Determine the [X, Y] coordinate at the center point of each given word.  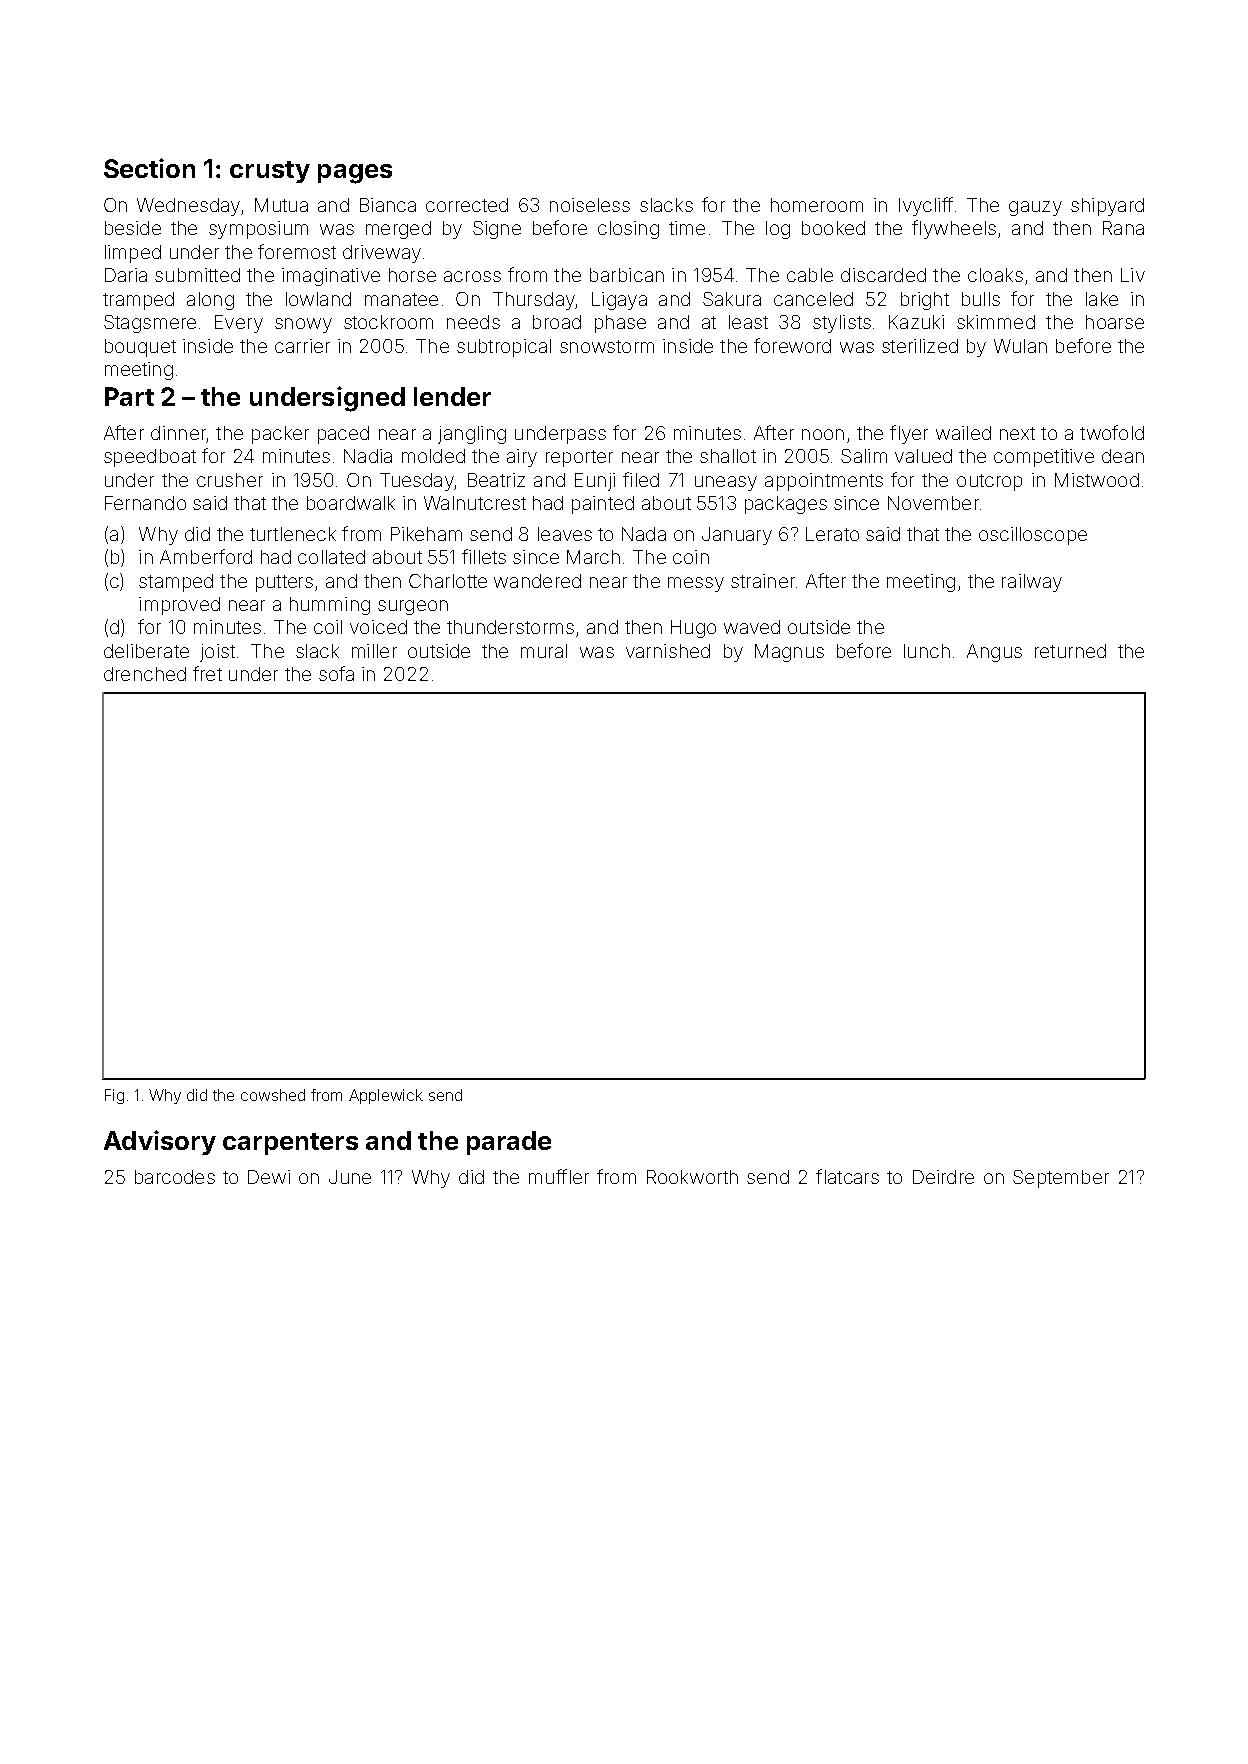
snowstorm [607, 346]
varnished [668, 651]
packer [280, 435]
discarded [883, 275]
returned [1070, 651]
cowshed [273, 1095]
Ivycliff [926, 206]
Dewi [269, 1177]
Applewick [386, 1096]
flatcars [847, 1176]
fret [207, 673]
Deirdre [943, 1177]
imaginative [331, 277]
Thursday [534, 301]
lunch [927, 651]
